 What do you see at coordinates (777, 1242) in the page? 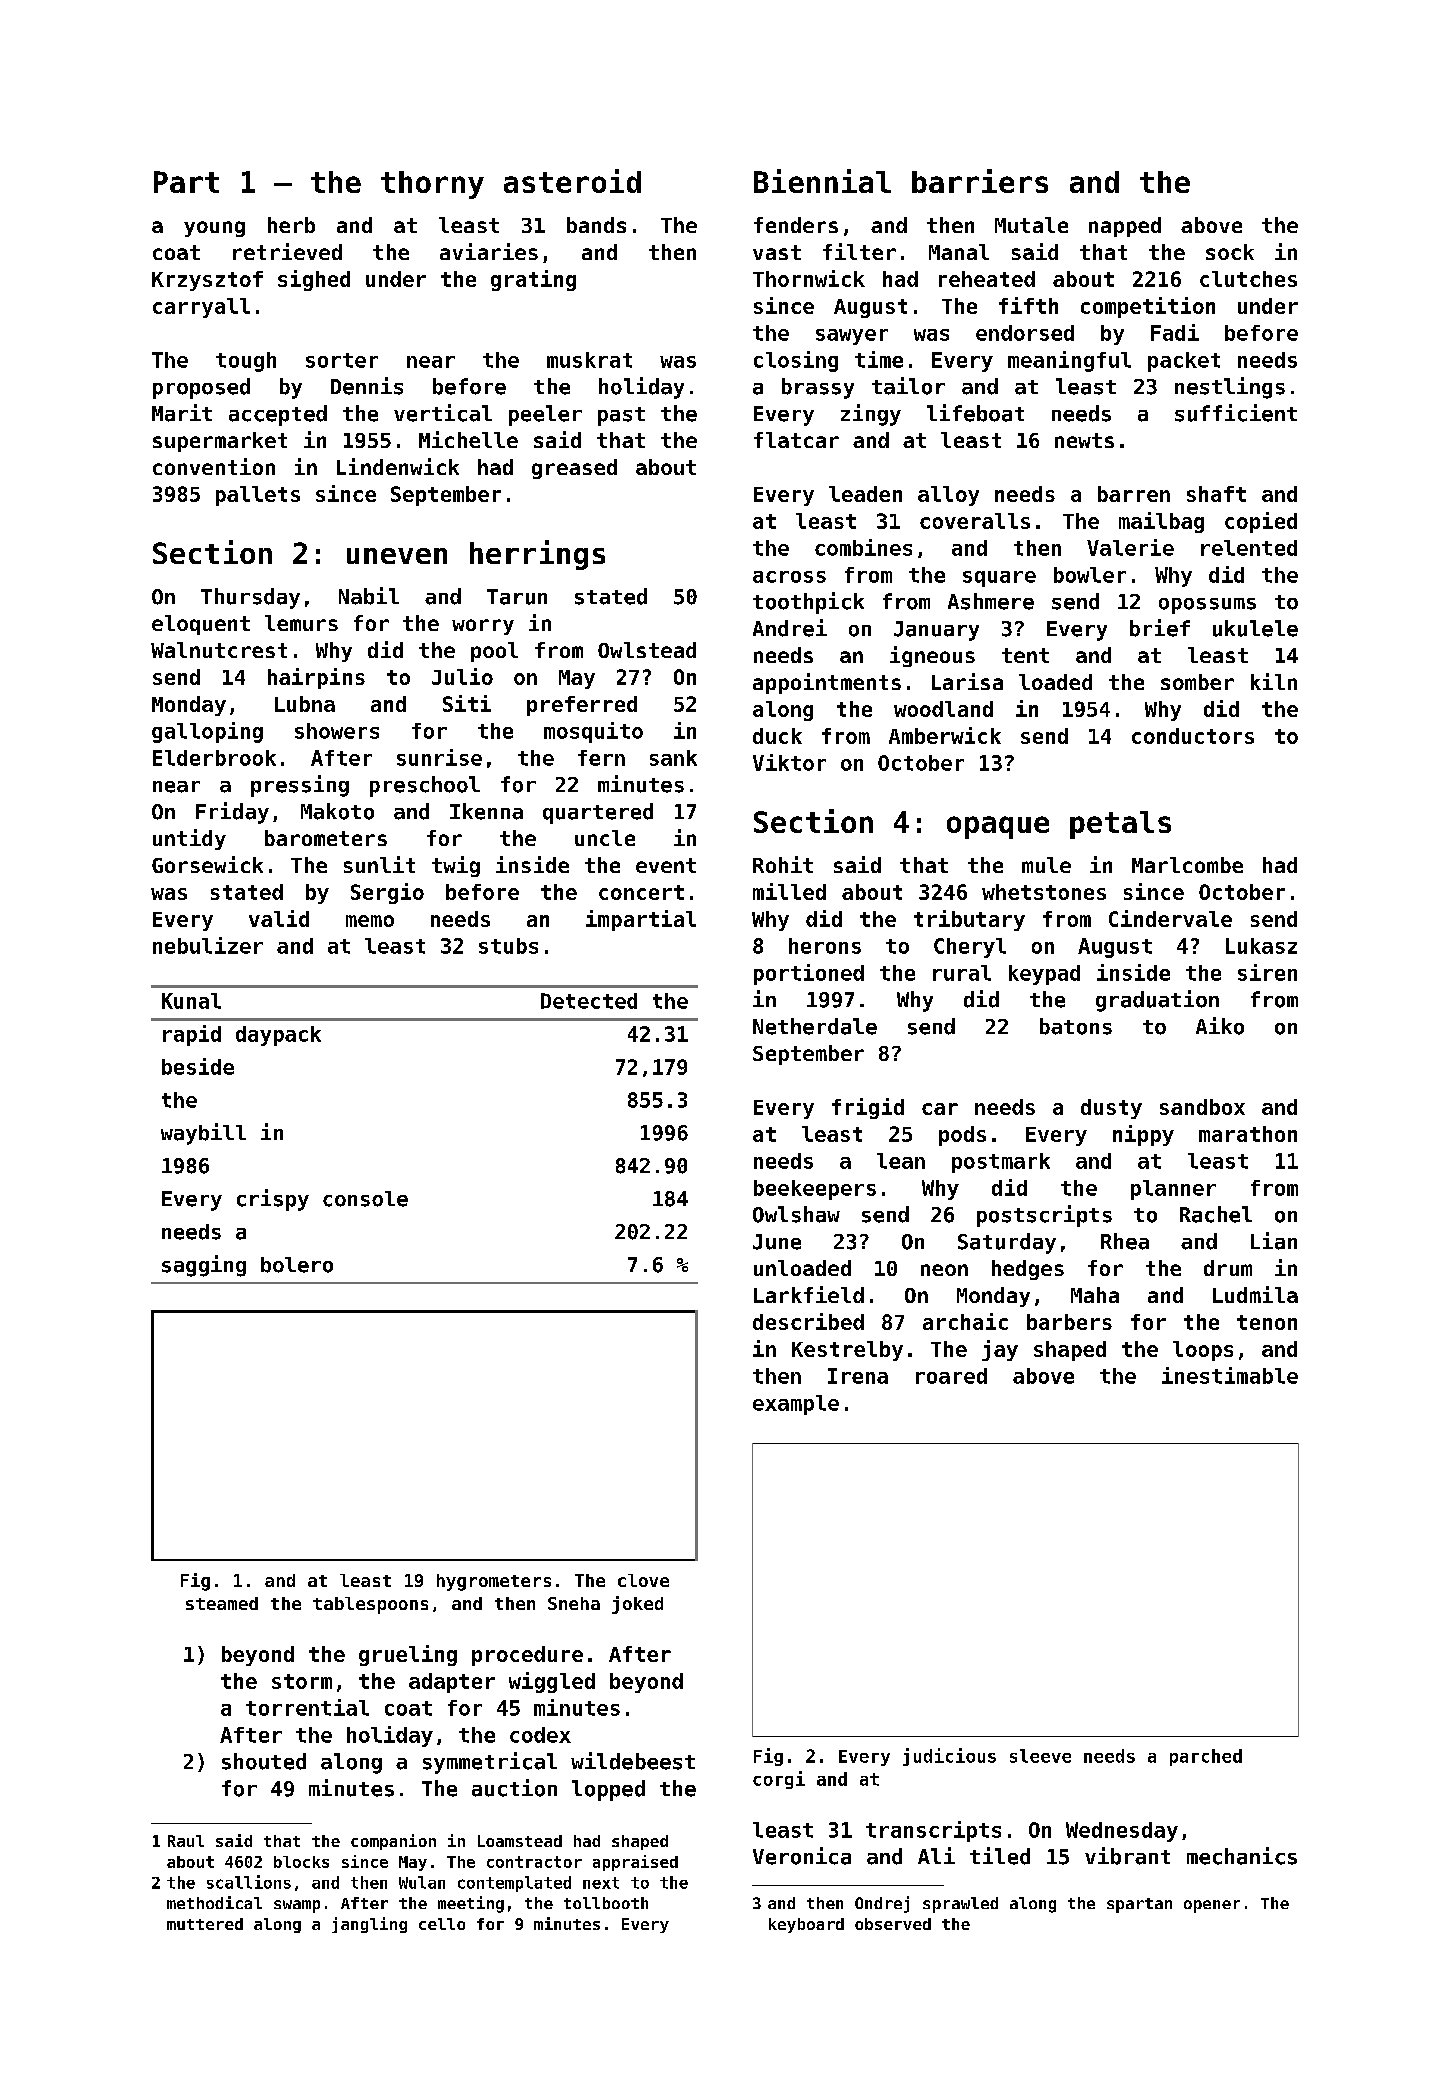
I see `June` at bounding box center [777, 1242].
